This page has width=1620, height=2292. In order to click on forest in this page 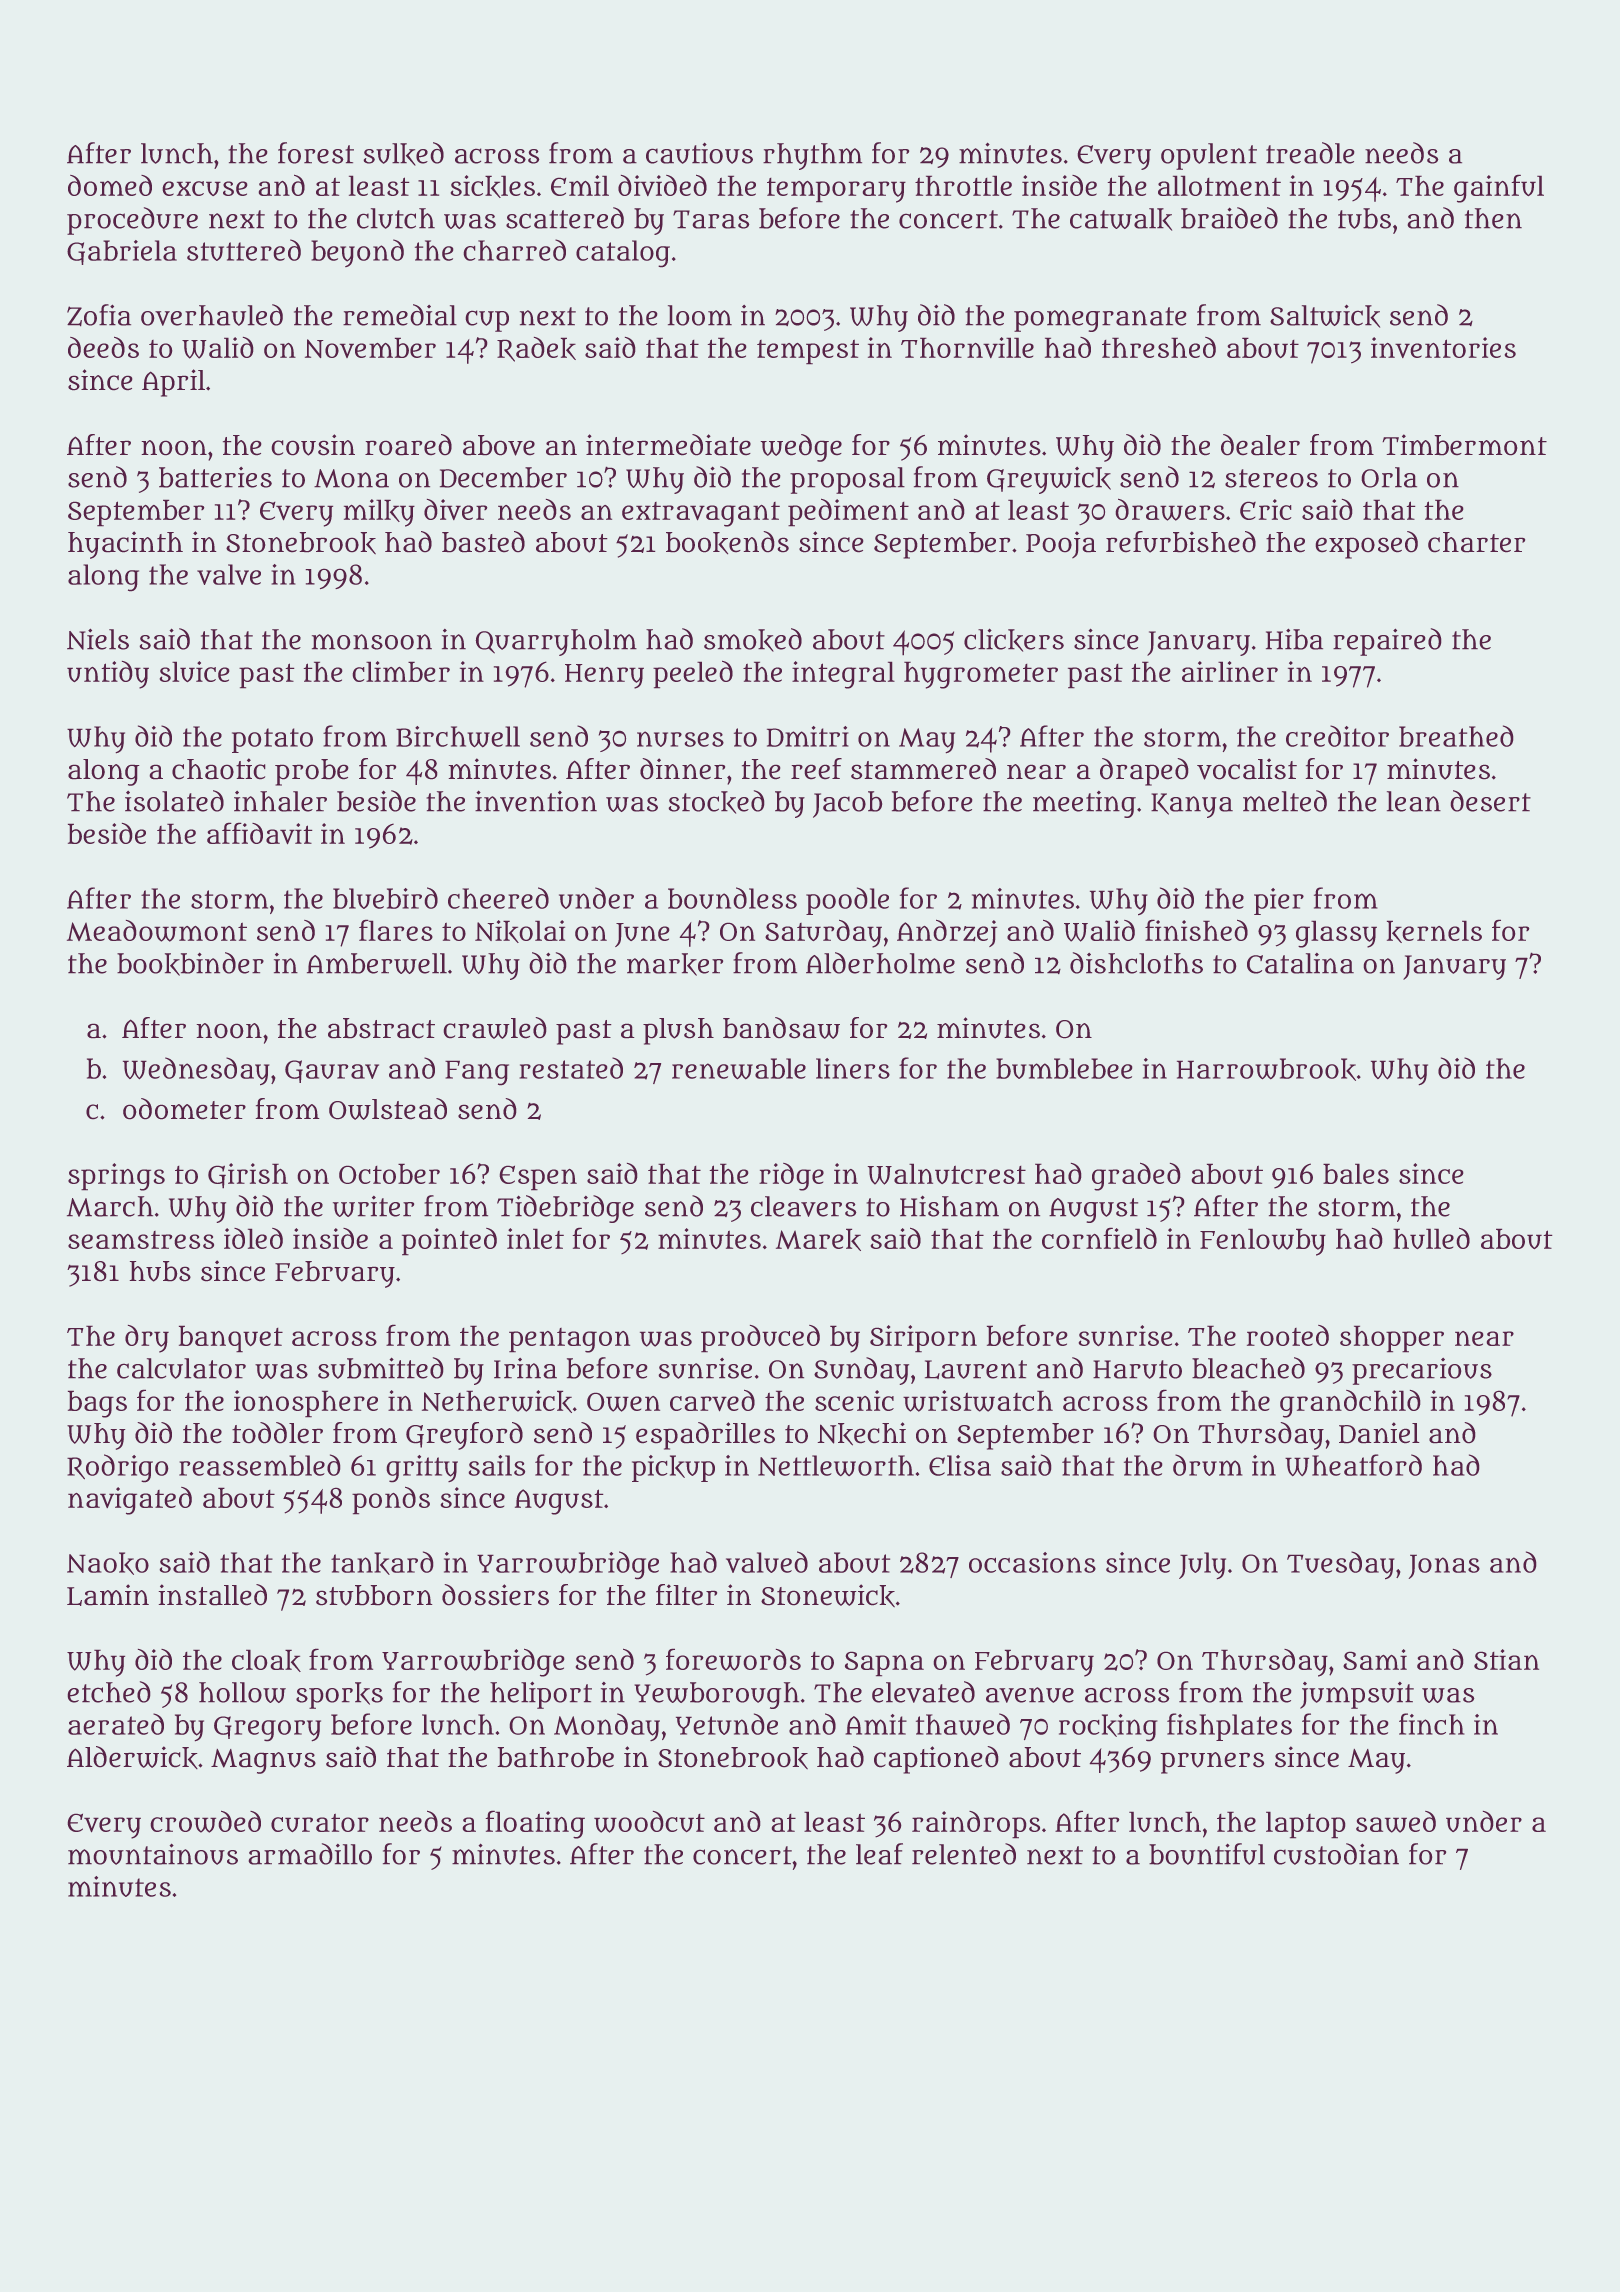, I will do `click(316, 153)`.
